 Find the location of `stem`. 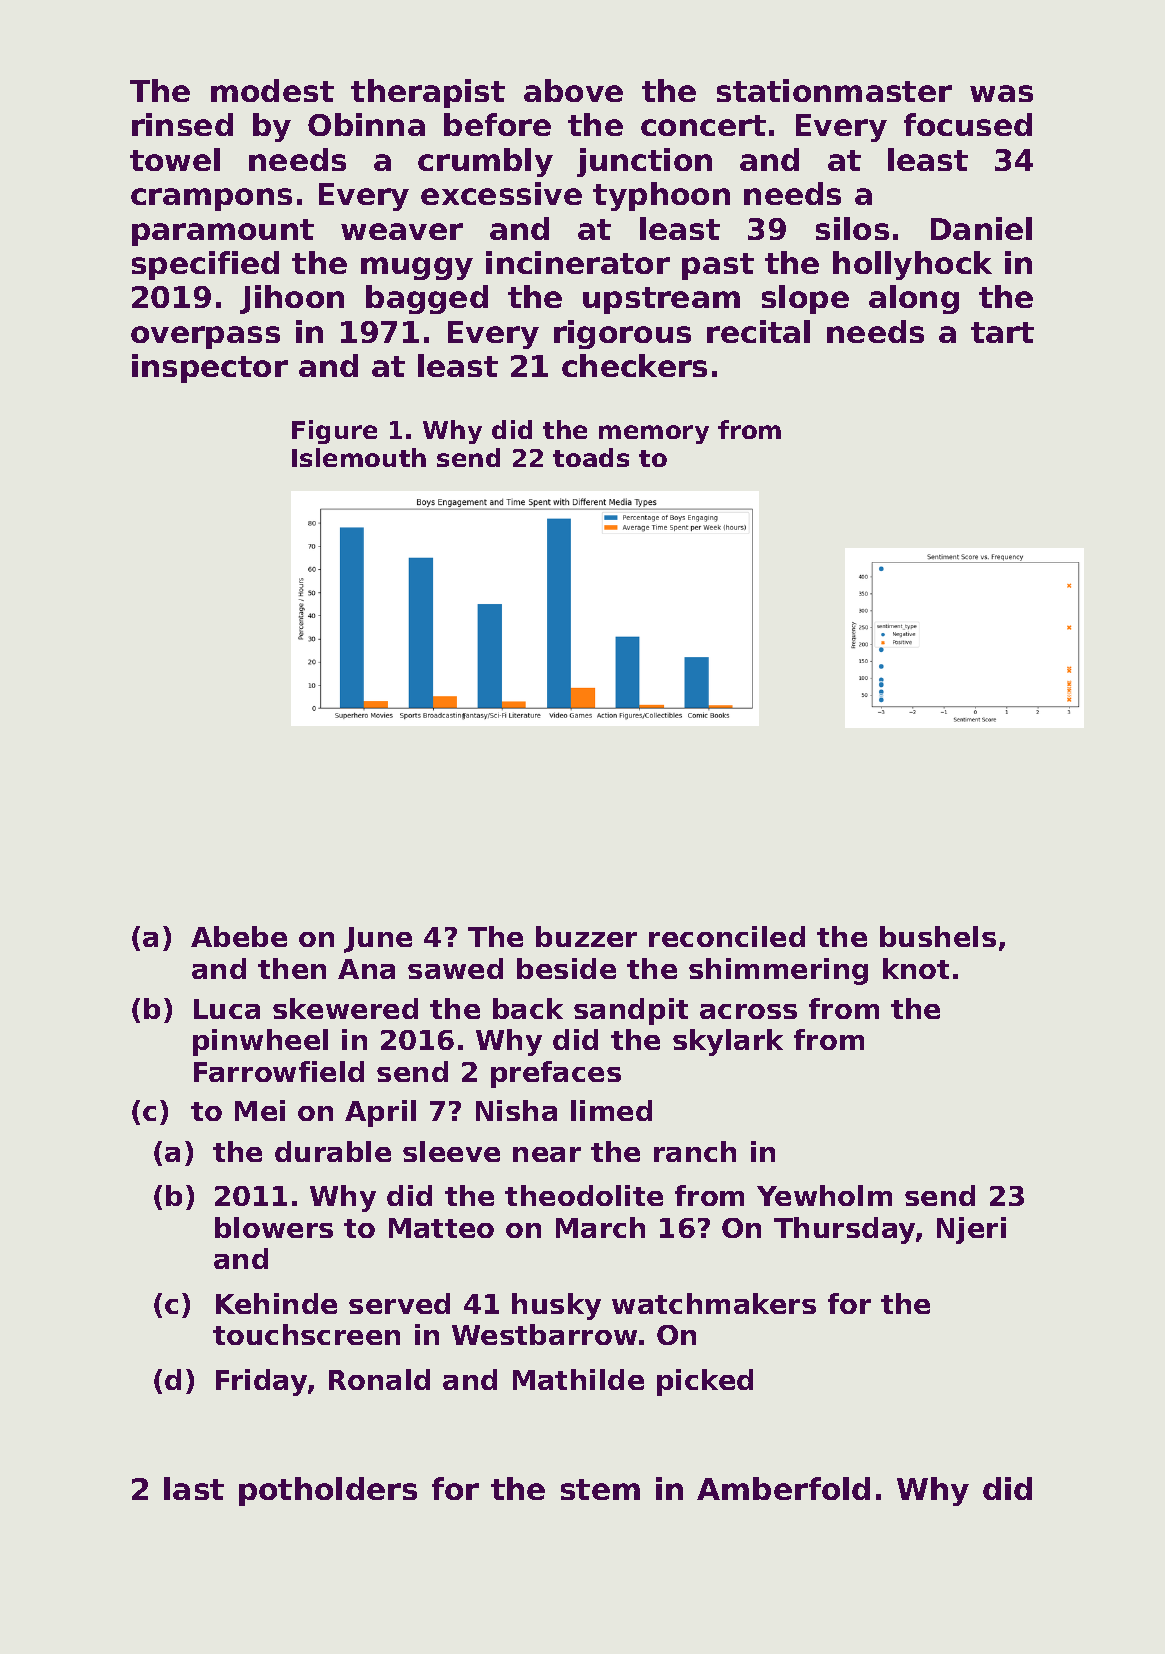

stem is located at coordinates (600, 1489).
